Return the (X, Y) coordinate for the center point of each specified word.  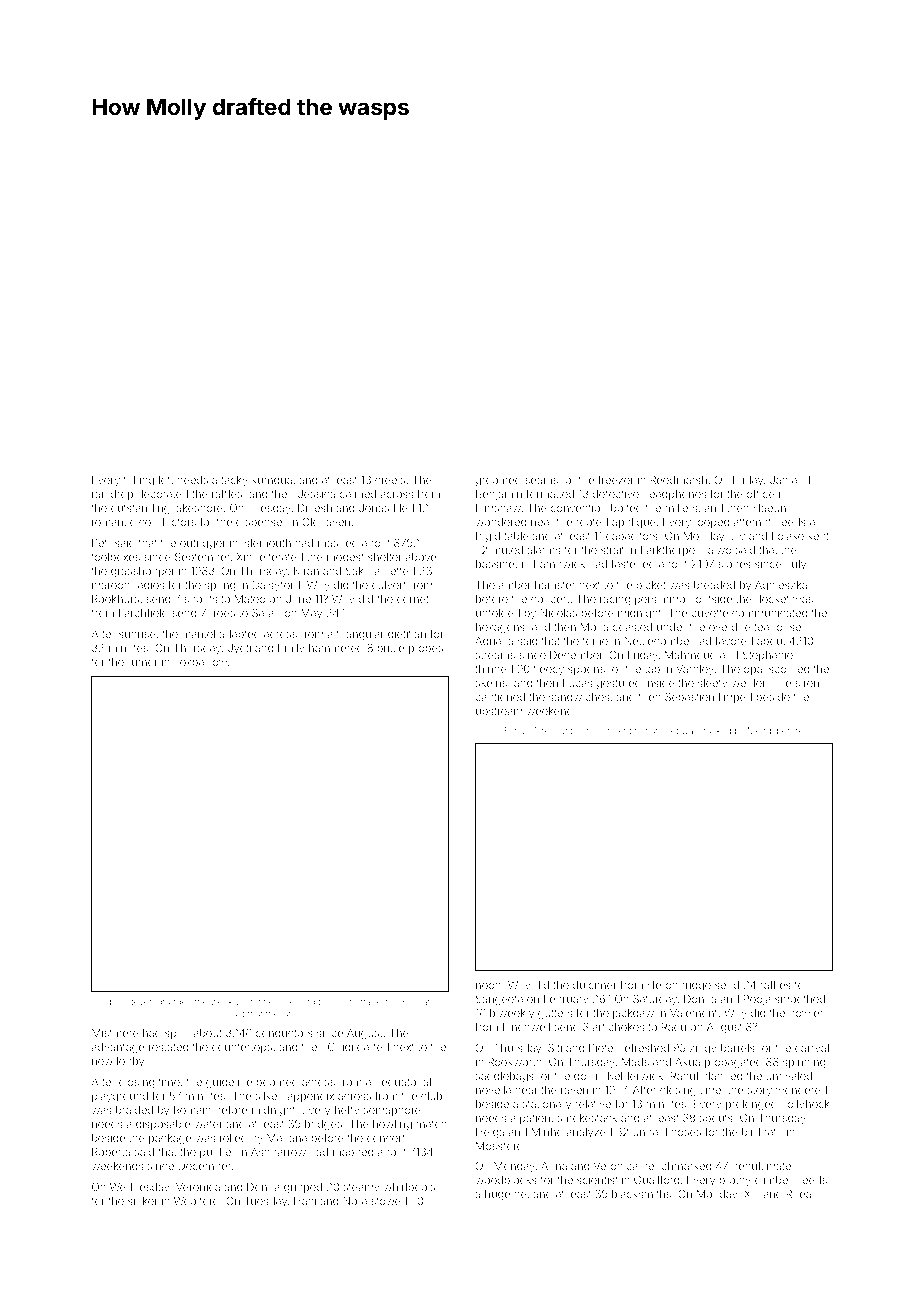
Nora (355, 1201)
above (421, 557)
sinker (142, 1201)
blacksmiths (641, 1194)
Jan (779, 480)
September (202, 557)
